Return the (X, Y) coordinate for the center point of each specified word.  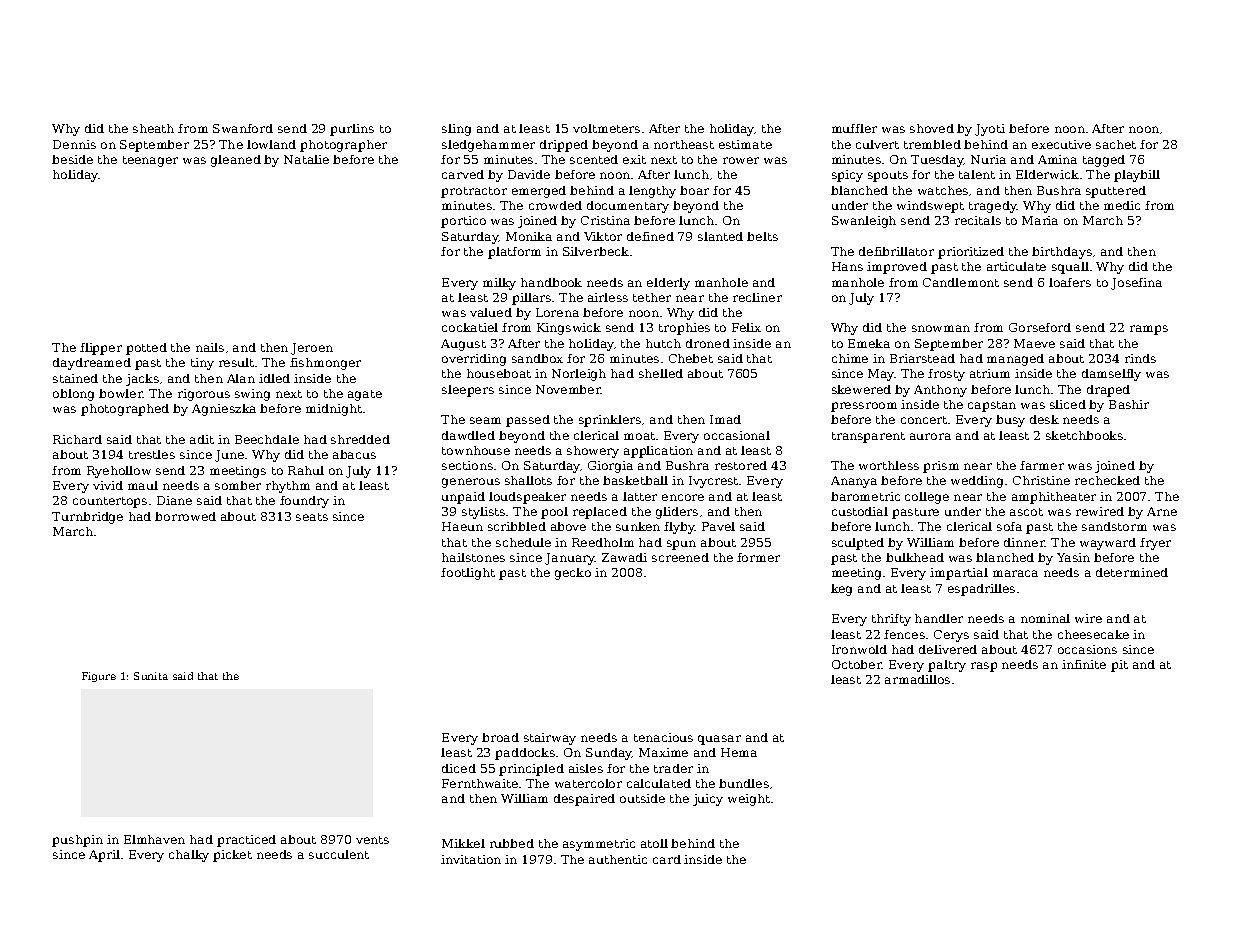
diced (459, 768)
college (927, 498)
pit (1119, 666)
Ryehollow (119, 472)
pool (554, 513)
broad (500, 737)
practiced (246, 841)
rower (741, 160)
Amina (1057, 159)
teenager (150, 161)
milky (499, 284)
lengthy (652, 192)
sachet (1116, 144)
